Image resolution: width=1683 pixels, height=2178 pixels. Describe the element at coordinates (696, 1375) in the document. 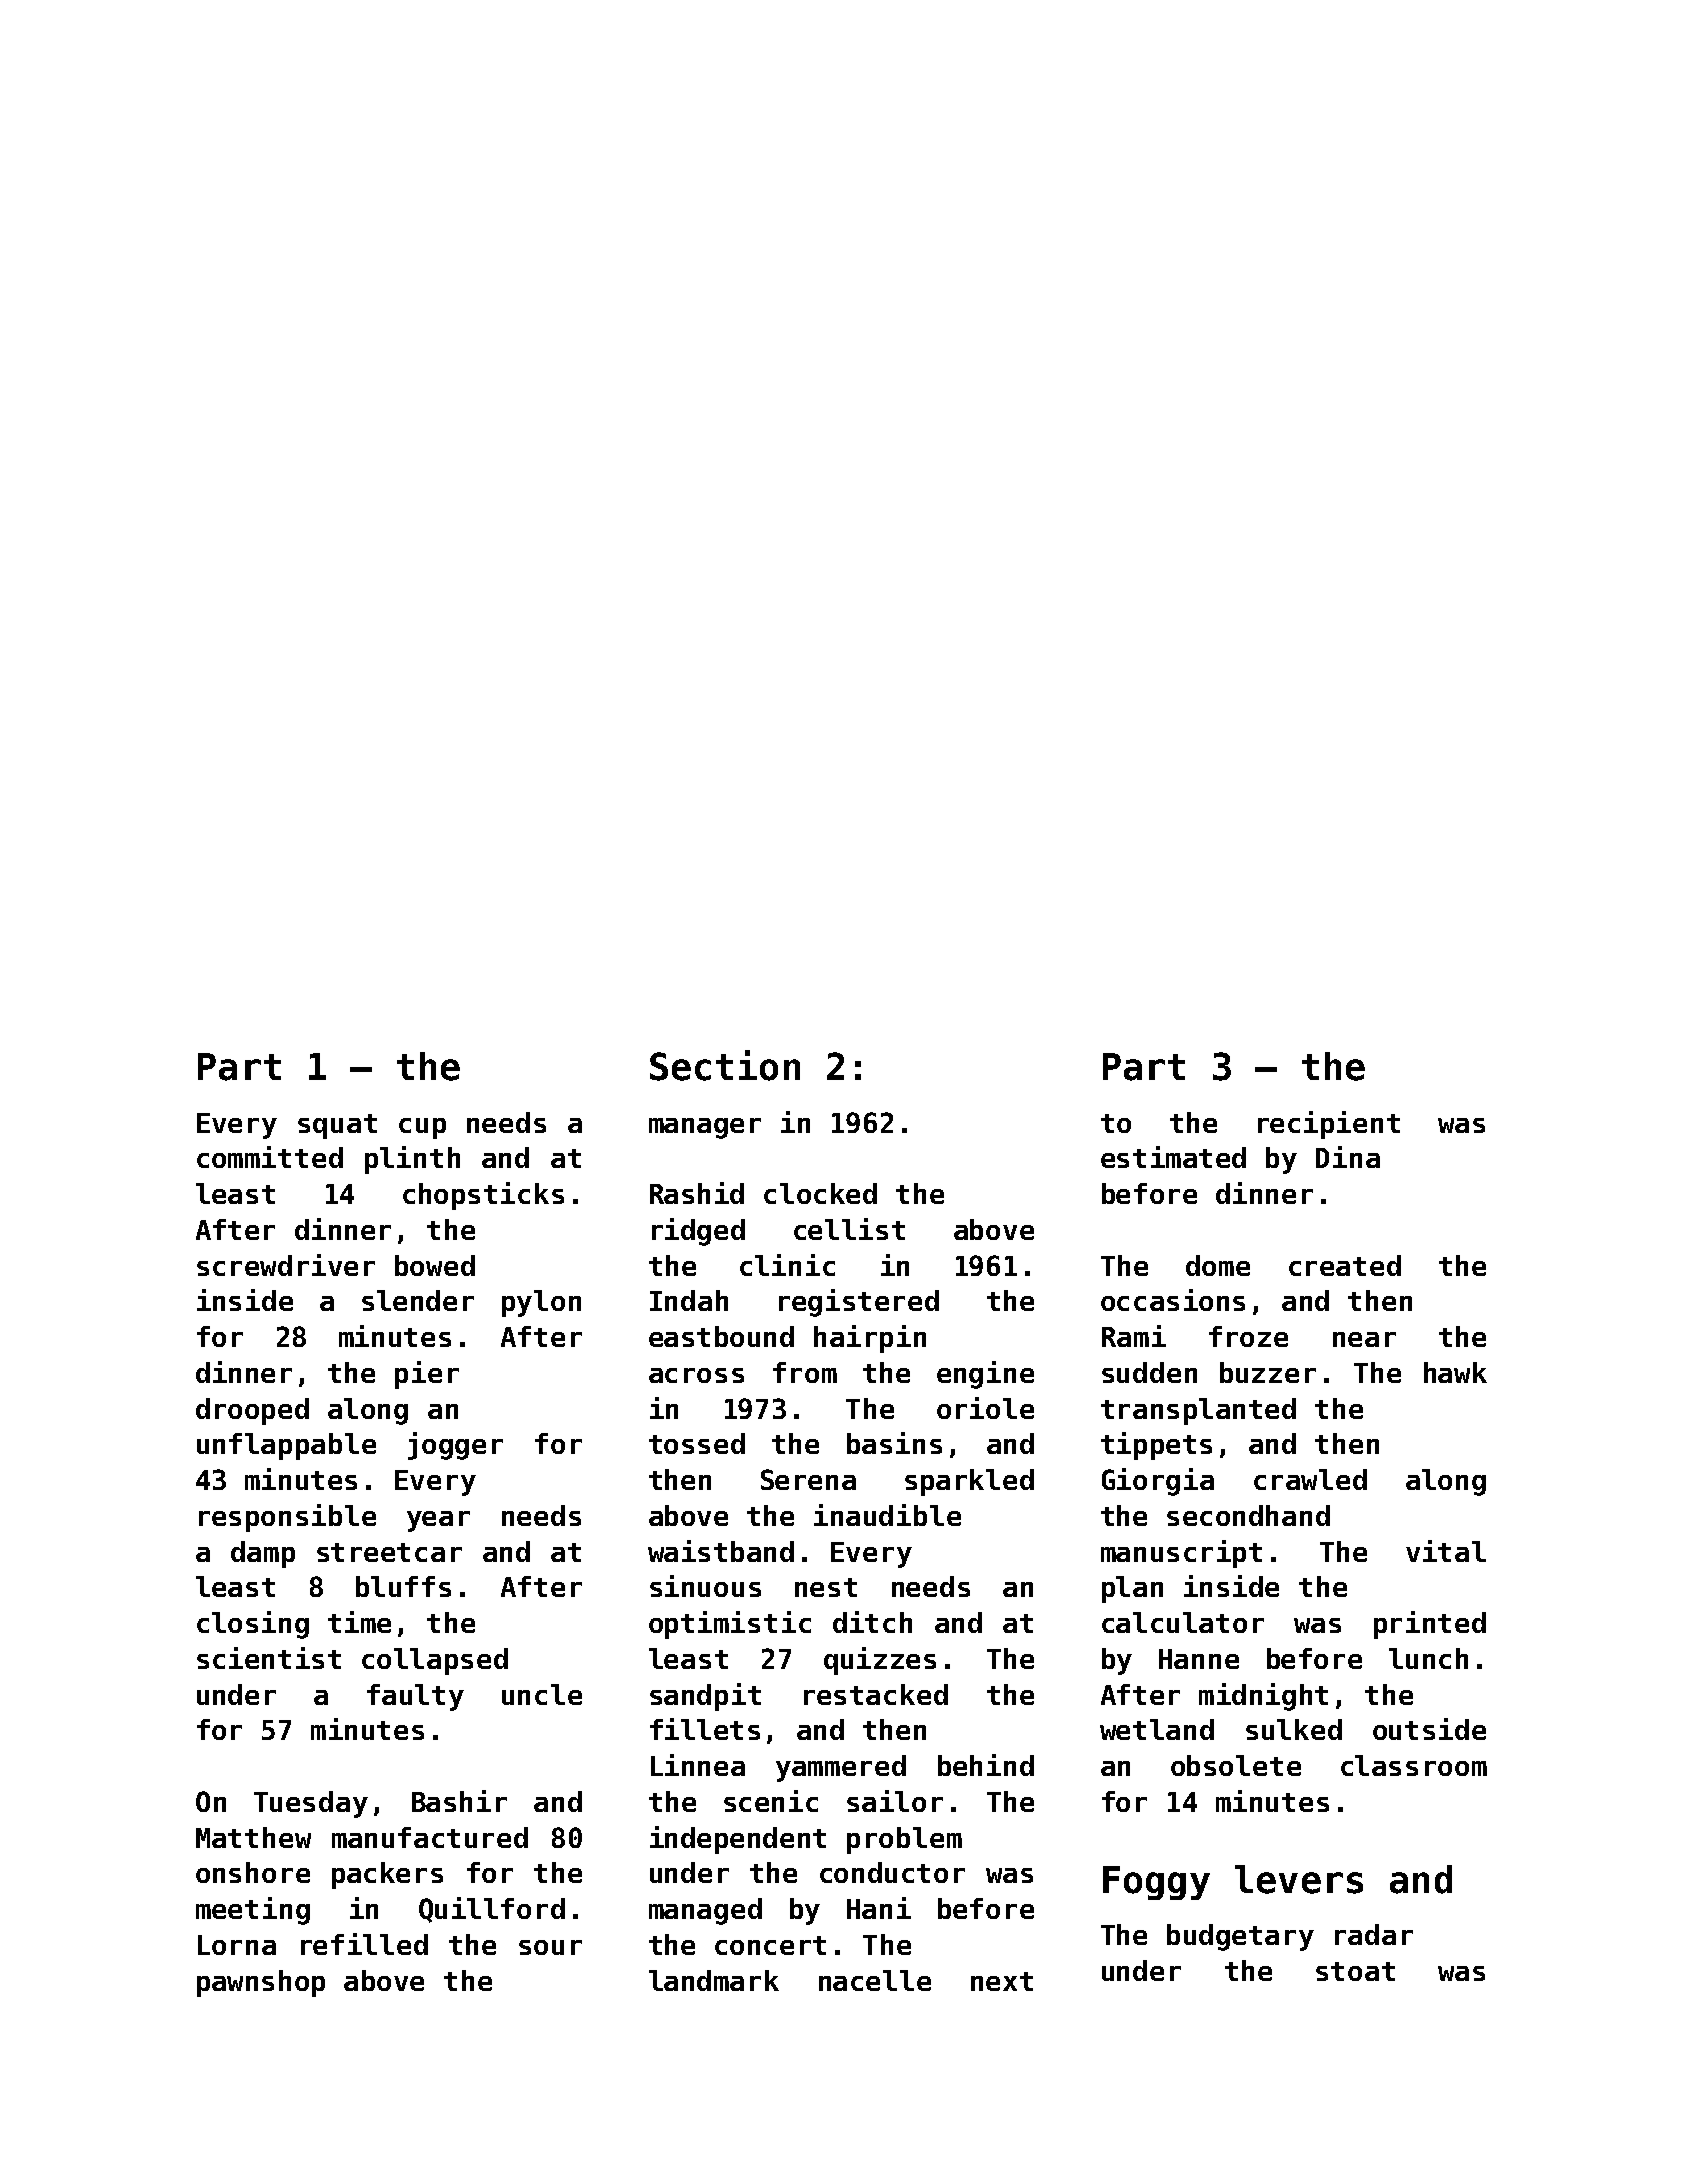

I see `across` at that location.
